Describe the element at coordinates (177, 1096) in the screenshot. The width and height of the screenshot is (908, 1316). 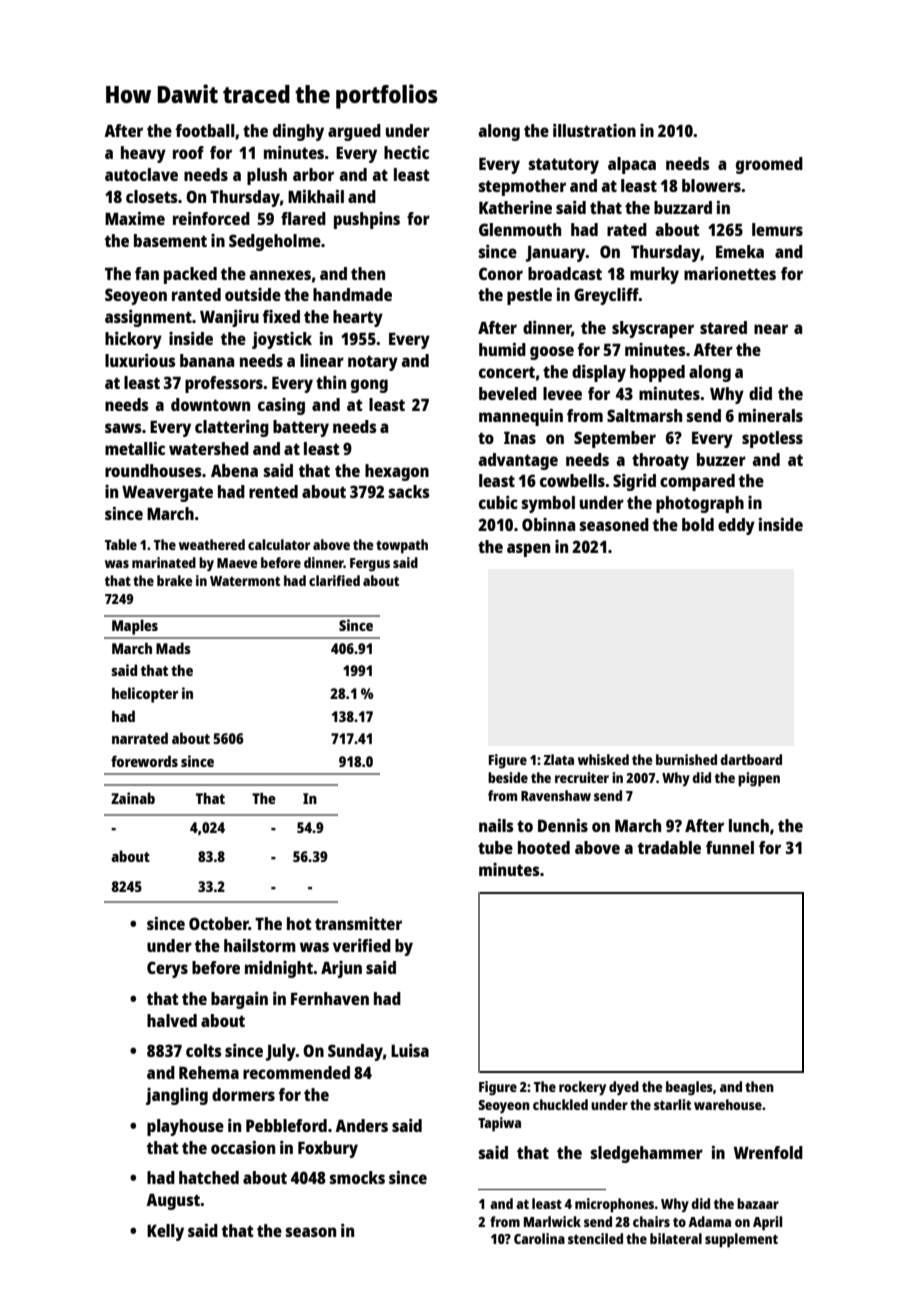
I see `jangling` at that location.
